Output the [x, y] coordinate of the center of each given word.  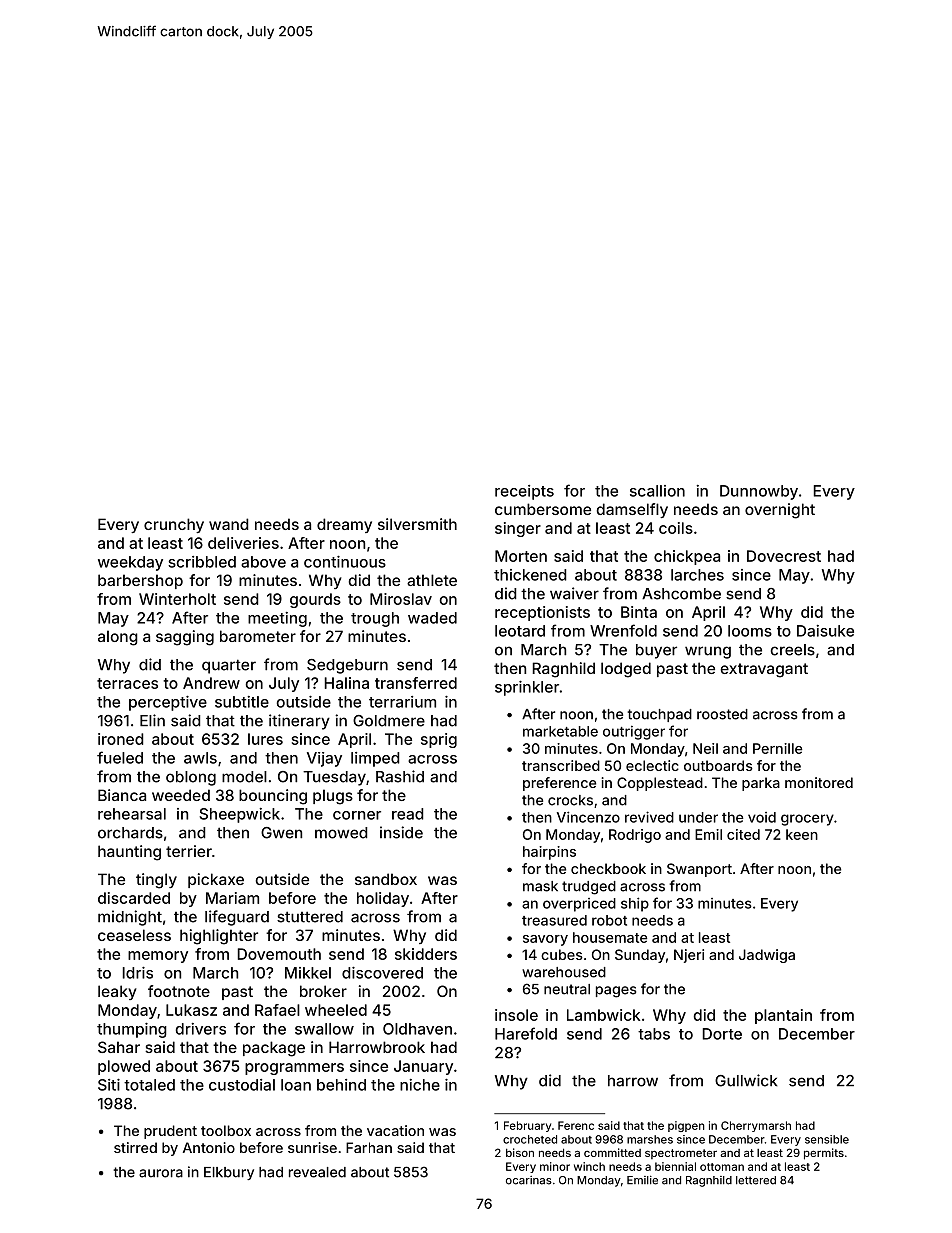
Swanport [699, 870]
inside [401, 832]
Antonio [209, 1147]
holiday [383, 899]
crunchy [174, 525]
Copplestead [660, 784]
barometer [258, 636]
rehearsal [132, 814]
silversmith [417, 524]
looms [750, 631]
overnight [780, 511]
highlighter [219, 937]
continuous [345, 562]
